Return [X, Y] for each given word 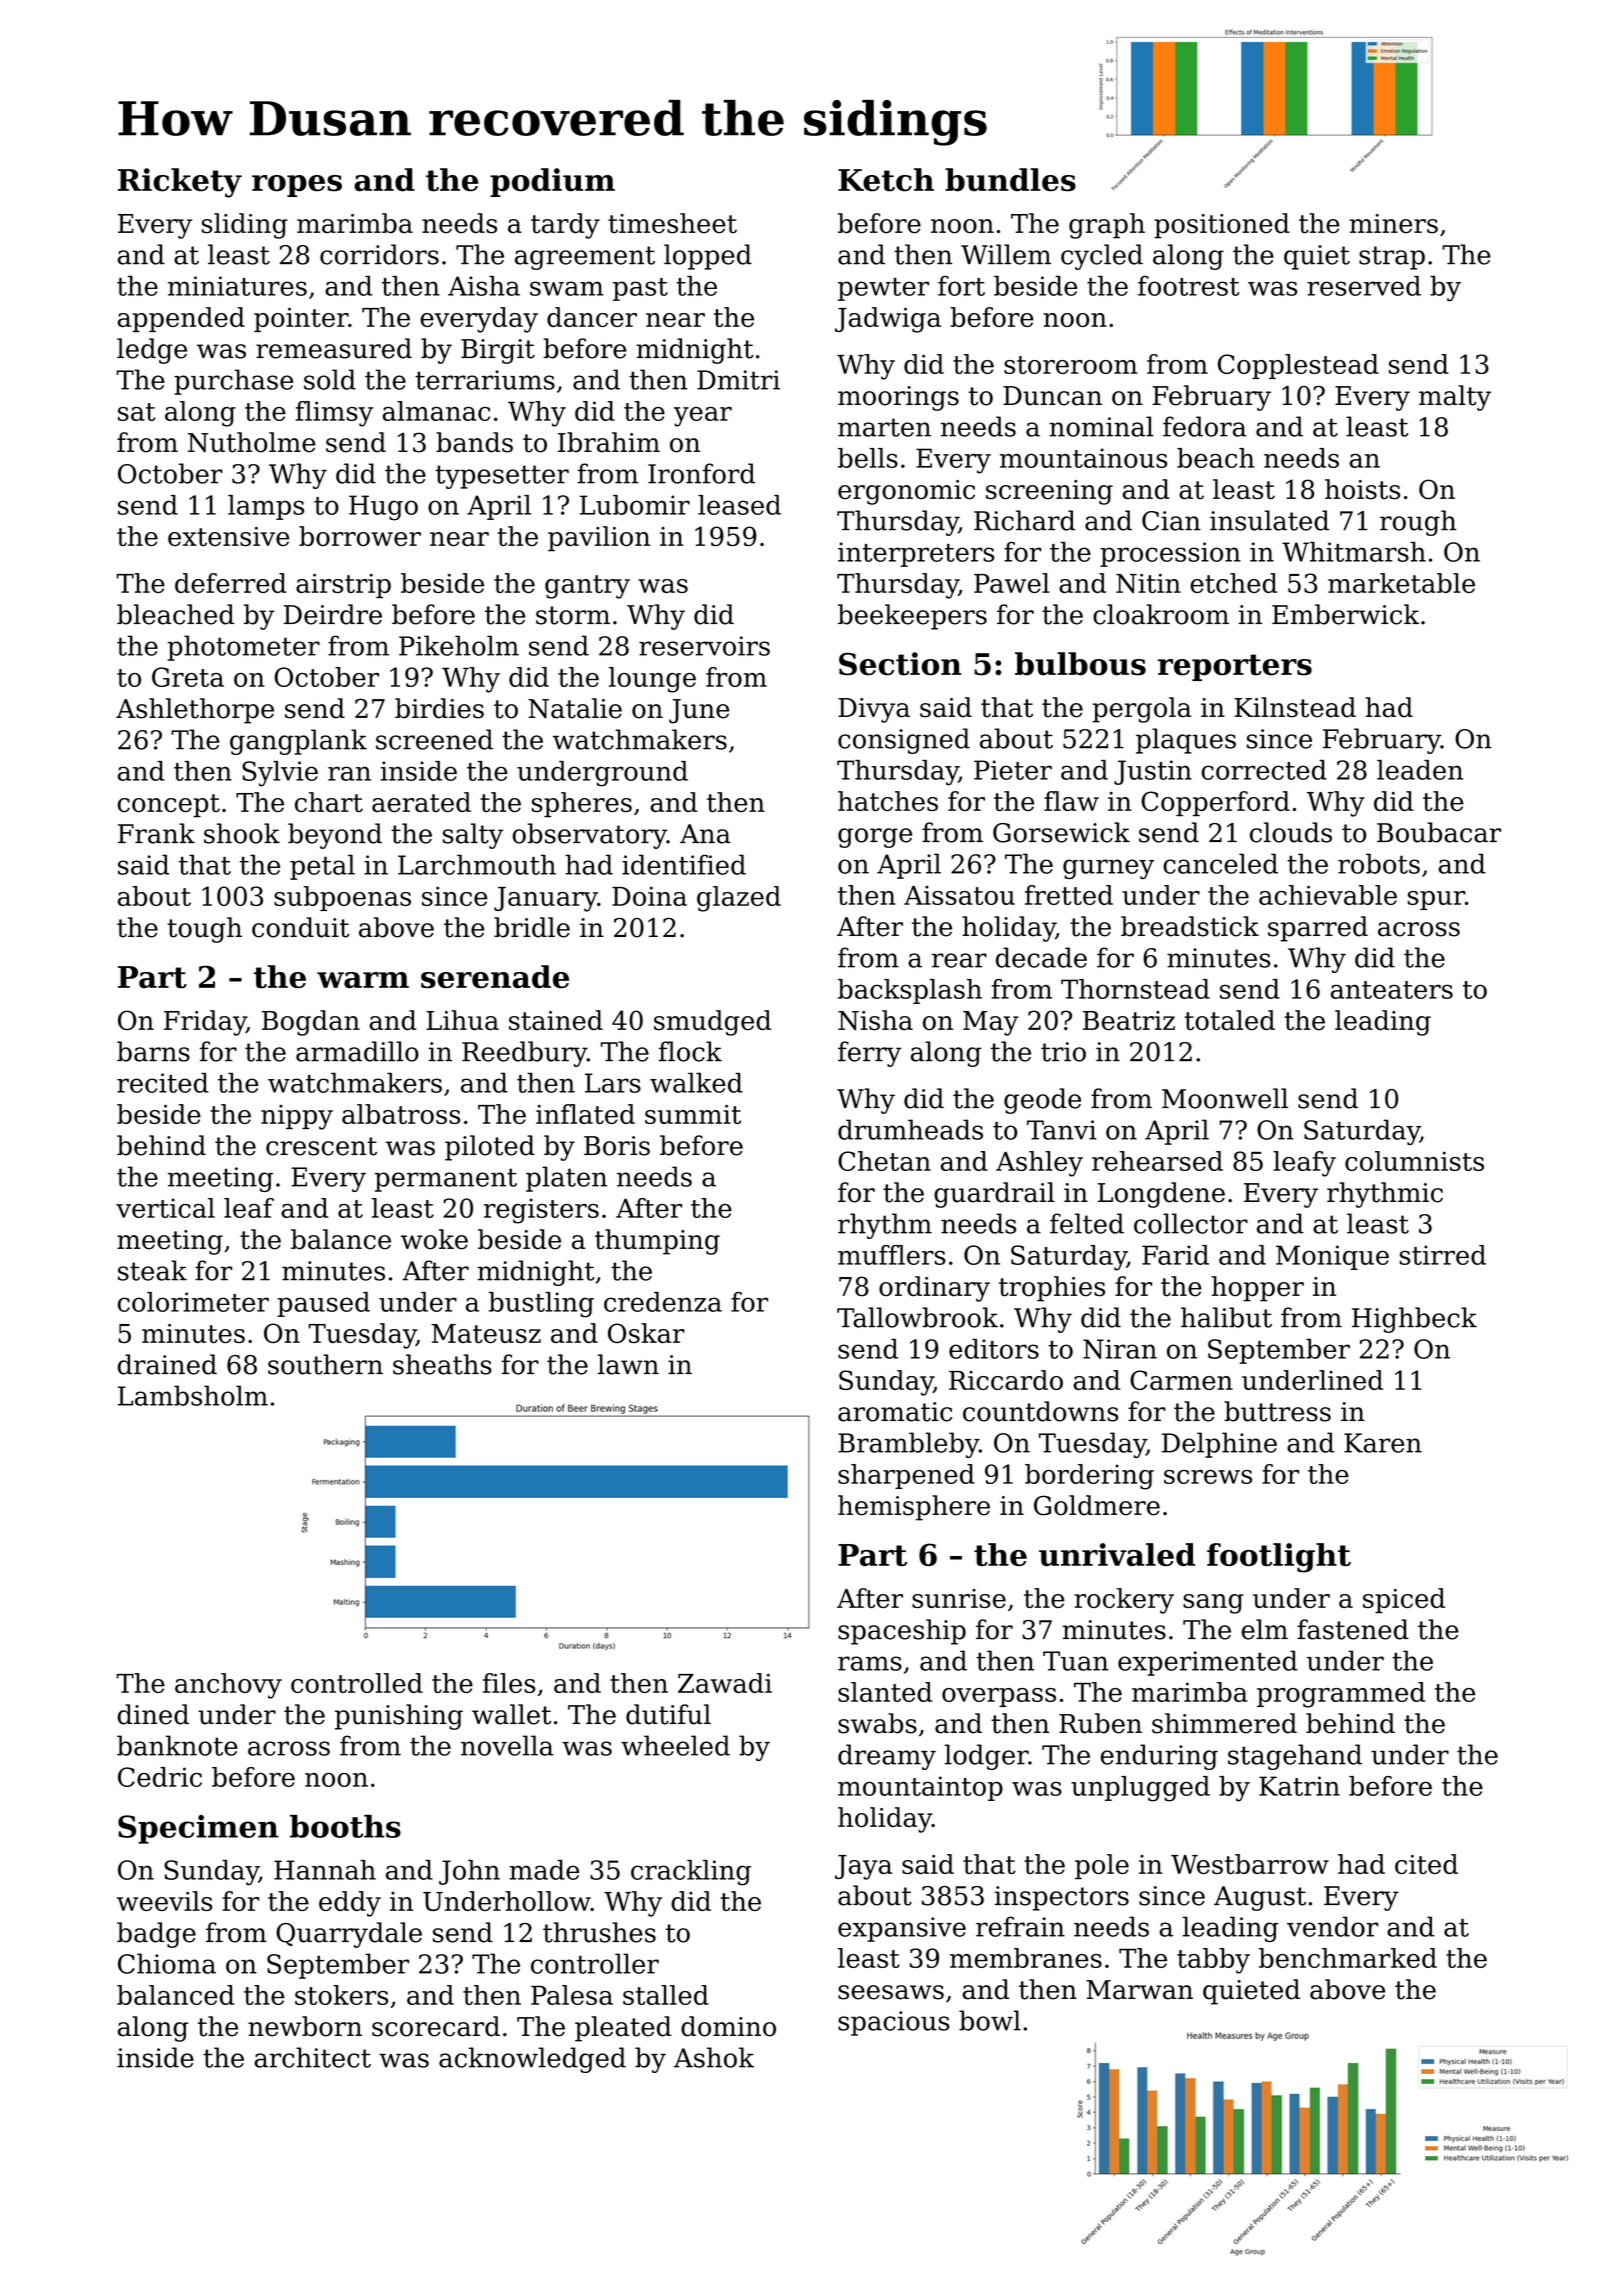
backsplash [910, 991]
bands [474, 442]
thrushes [599, 1932]
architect [312, 2057]
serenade [495, 977]
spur [1436, 900]
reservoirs [704, 646]
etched [1233, 583]
